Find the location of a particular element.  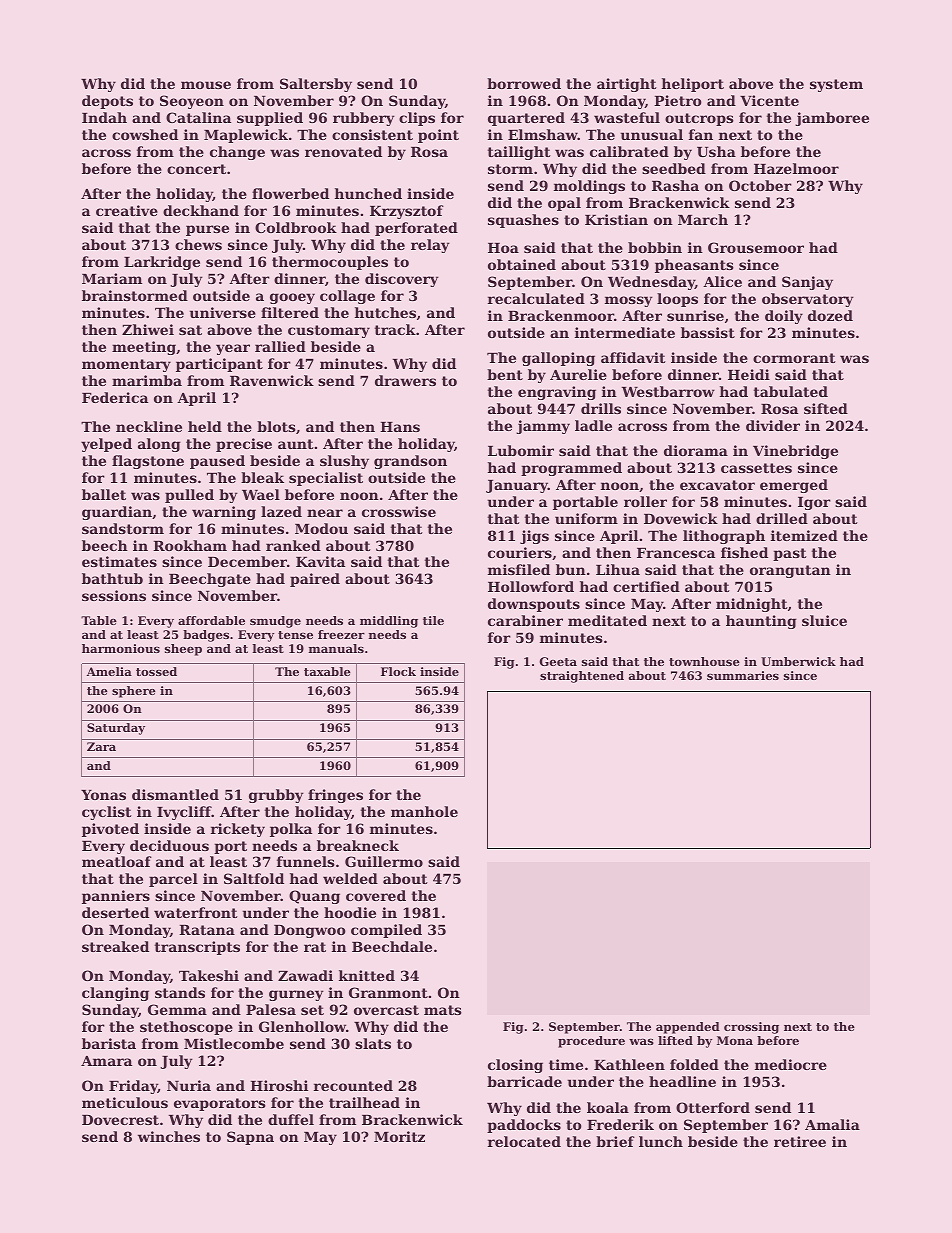

middling is located at coordinates (389, 622).
